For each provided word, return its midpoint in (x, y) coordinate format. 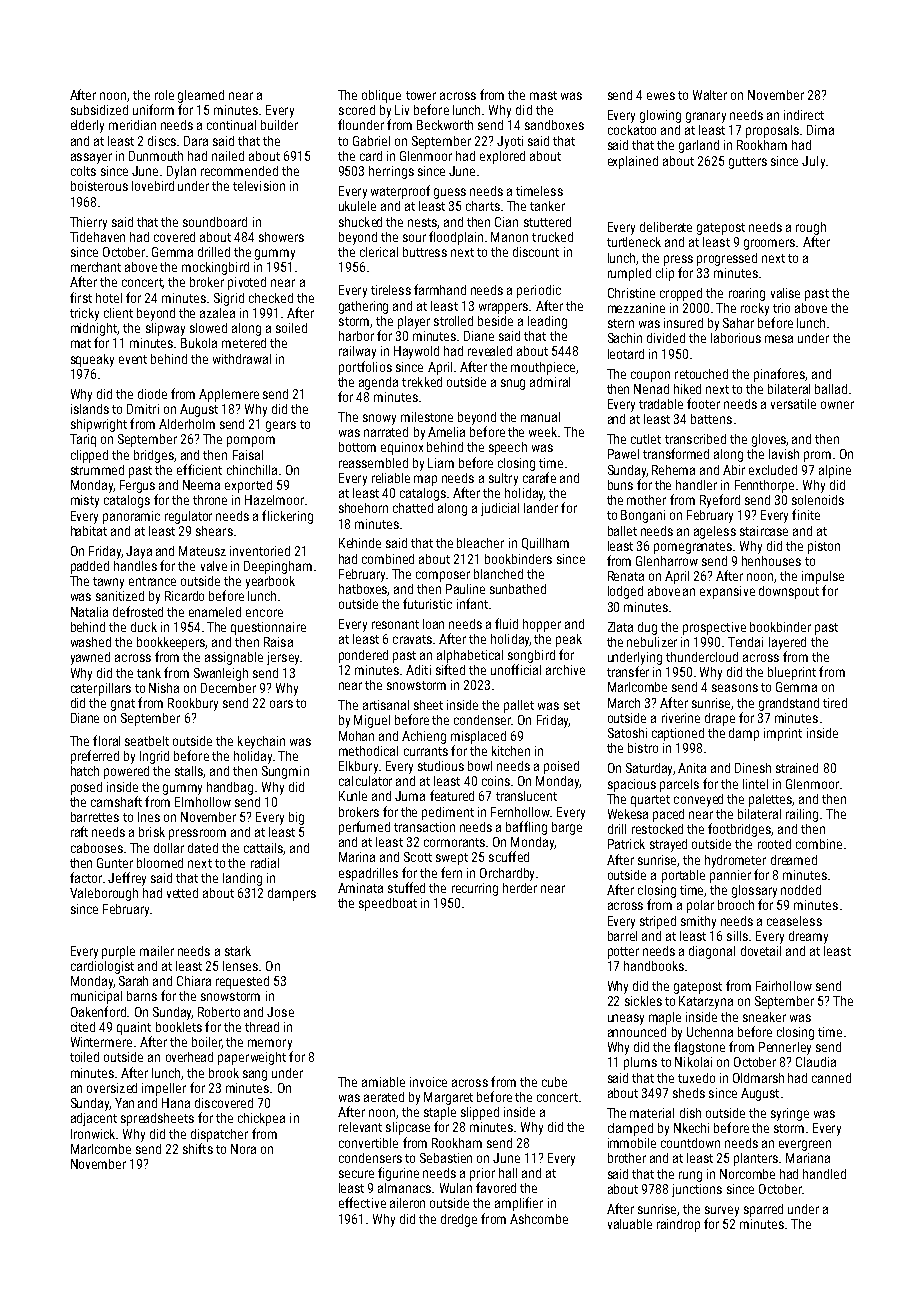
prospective (714, 628)
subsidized (99, 110)
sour (414, 238)
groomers (769, 244)
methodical (368, 751)
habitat (89, 531)
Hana (176, 1103)
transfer (628, 671)
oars (281, 704)
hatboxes (363, 590)
